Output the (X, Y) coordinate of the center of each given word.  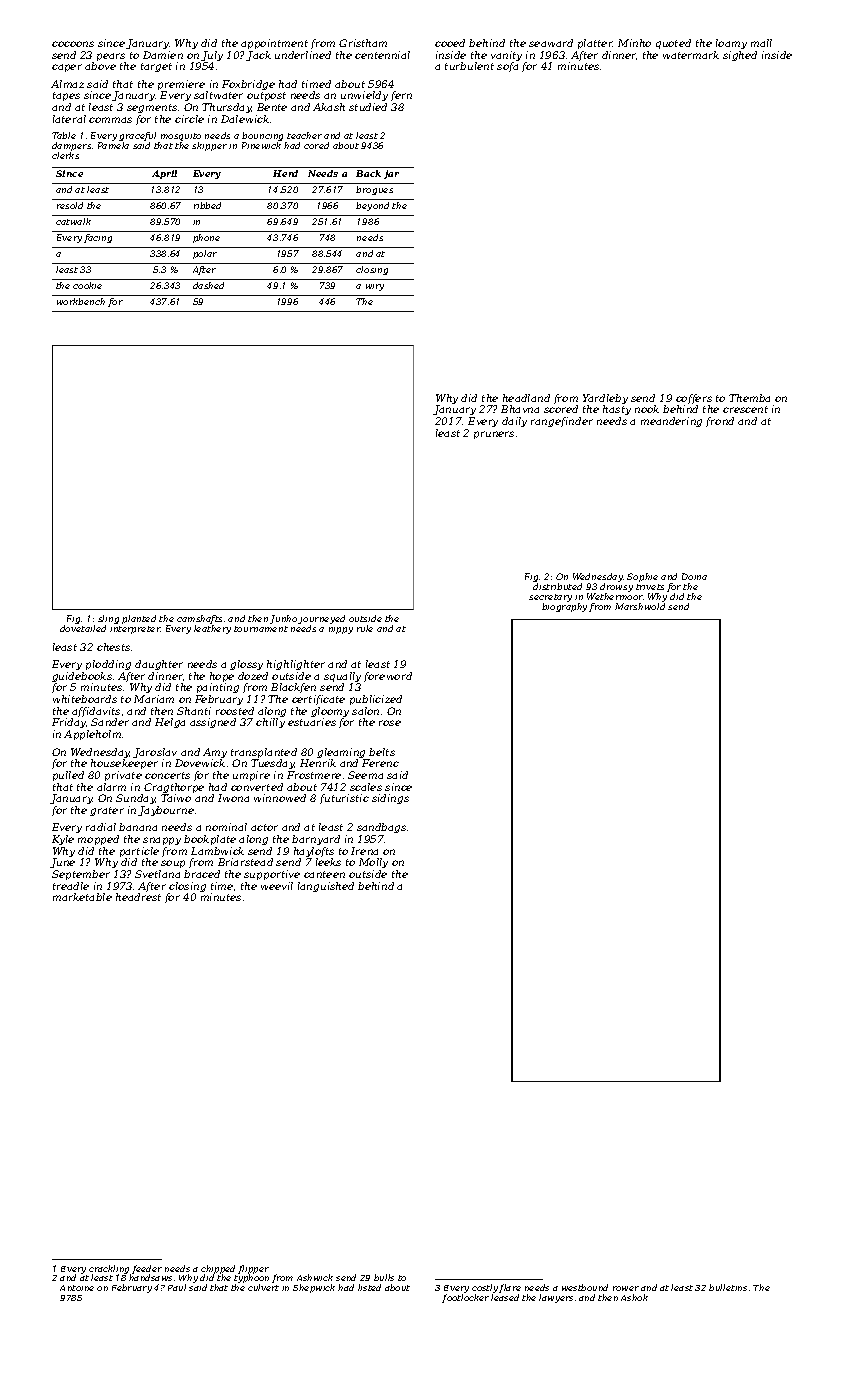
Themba (749, 398)
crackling (110, 1270)
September (81, 875)
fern (401, 96)
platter (595, 44)
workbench (81, 301)
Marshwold (640, 606)
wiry (375, 287)
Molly (373, 863)
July (212, 56)
